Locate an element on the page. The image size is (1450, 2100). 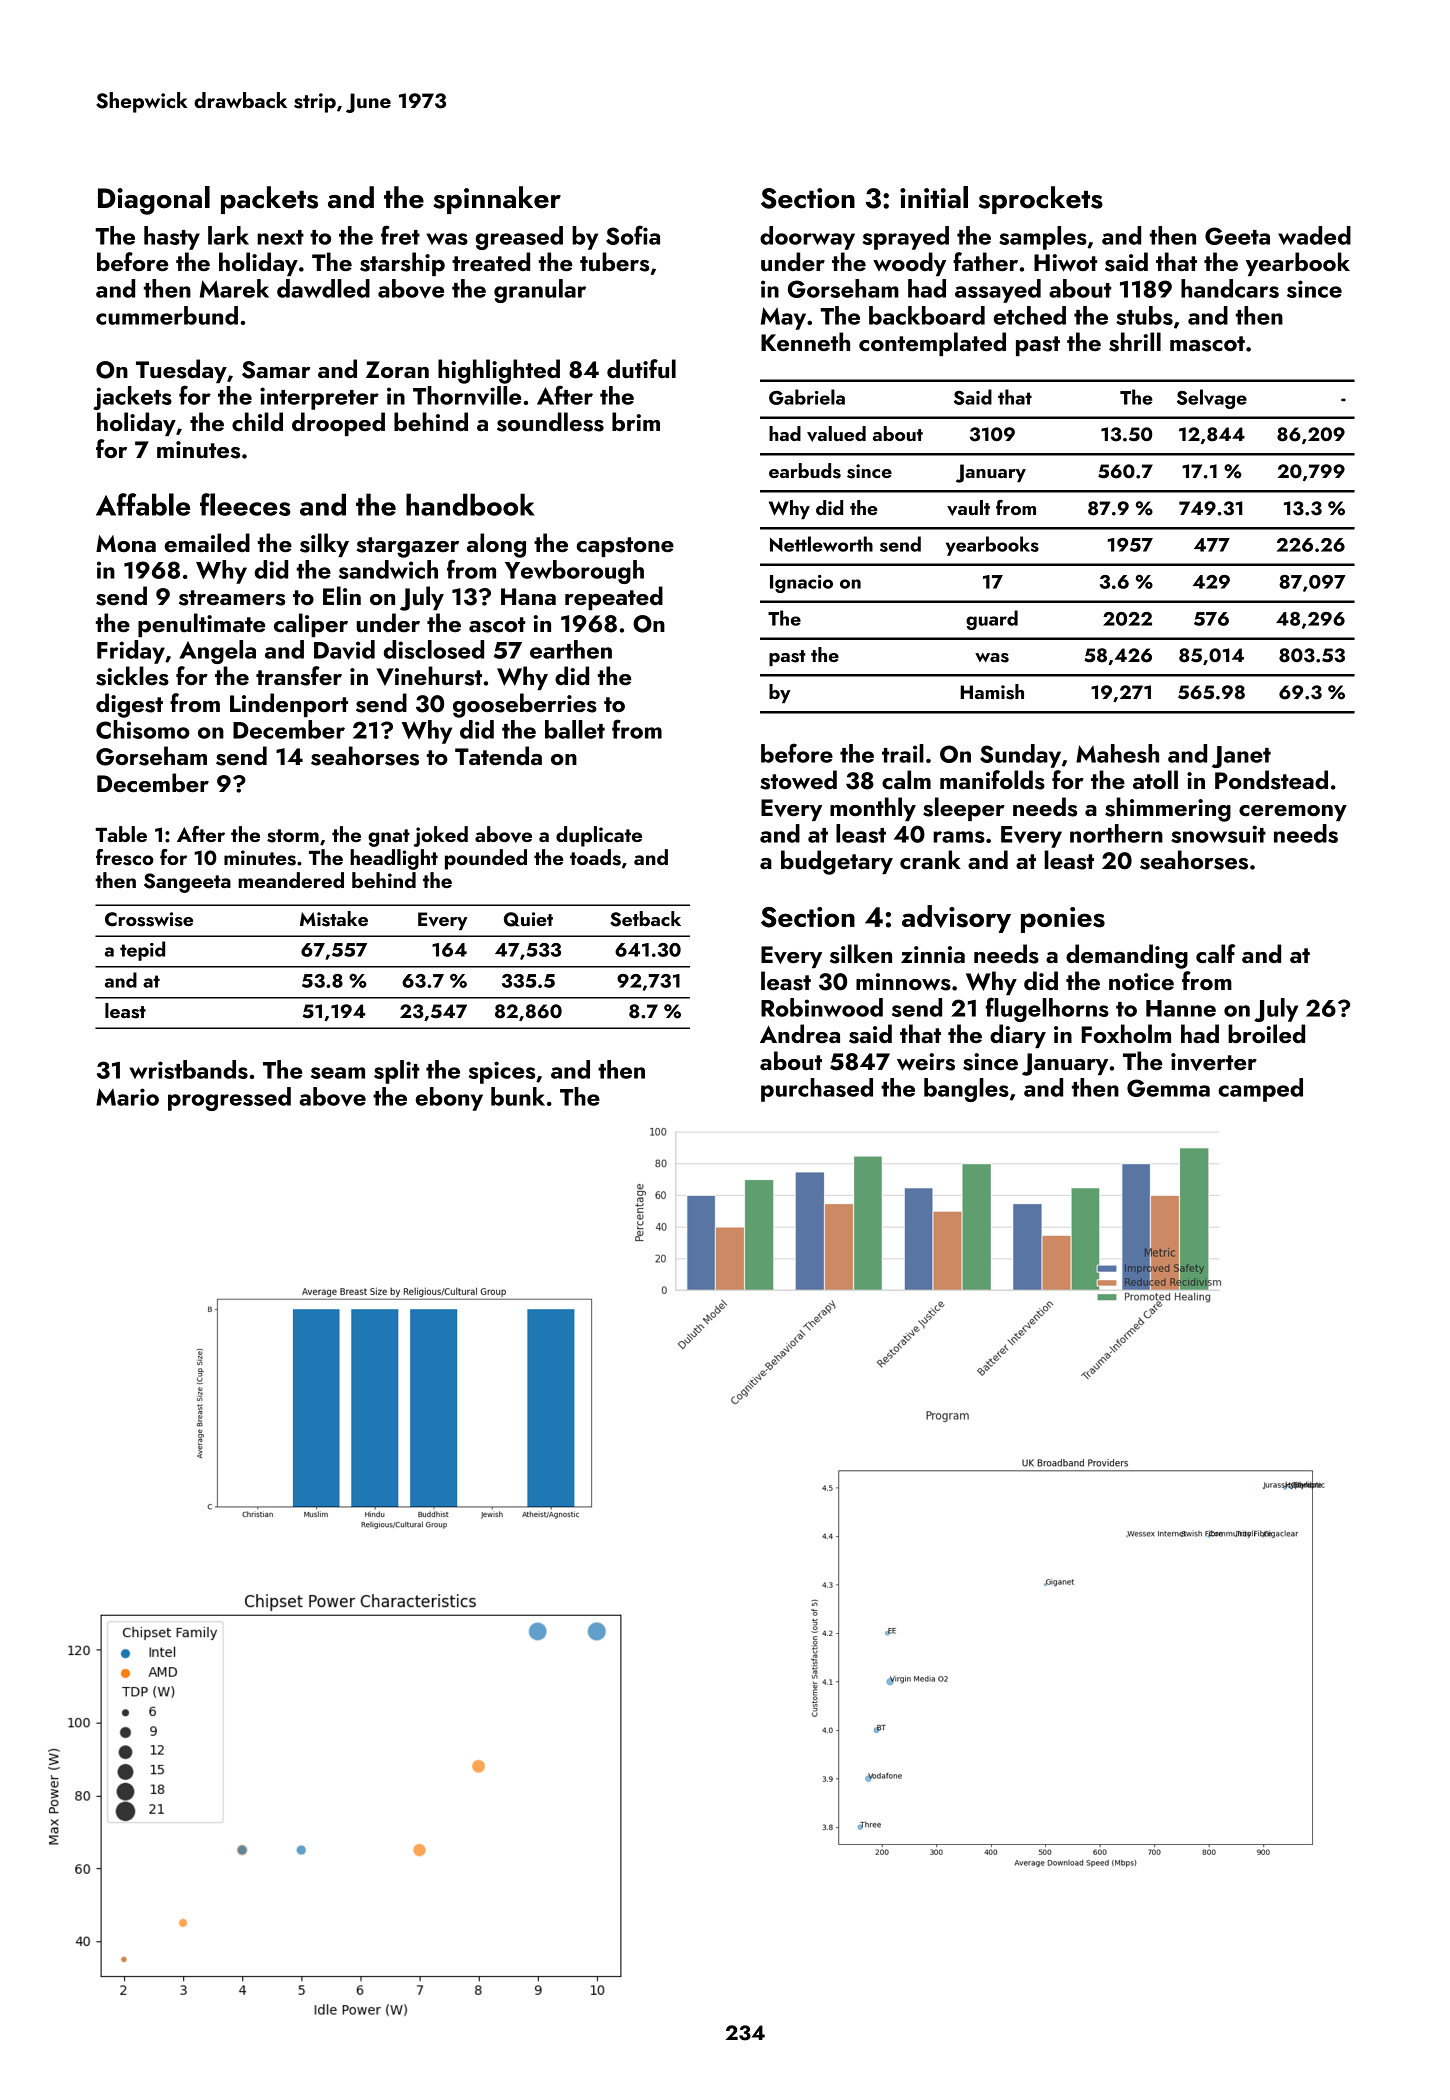
spices is located at coordinates (501, 1072).
